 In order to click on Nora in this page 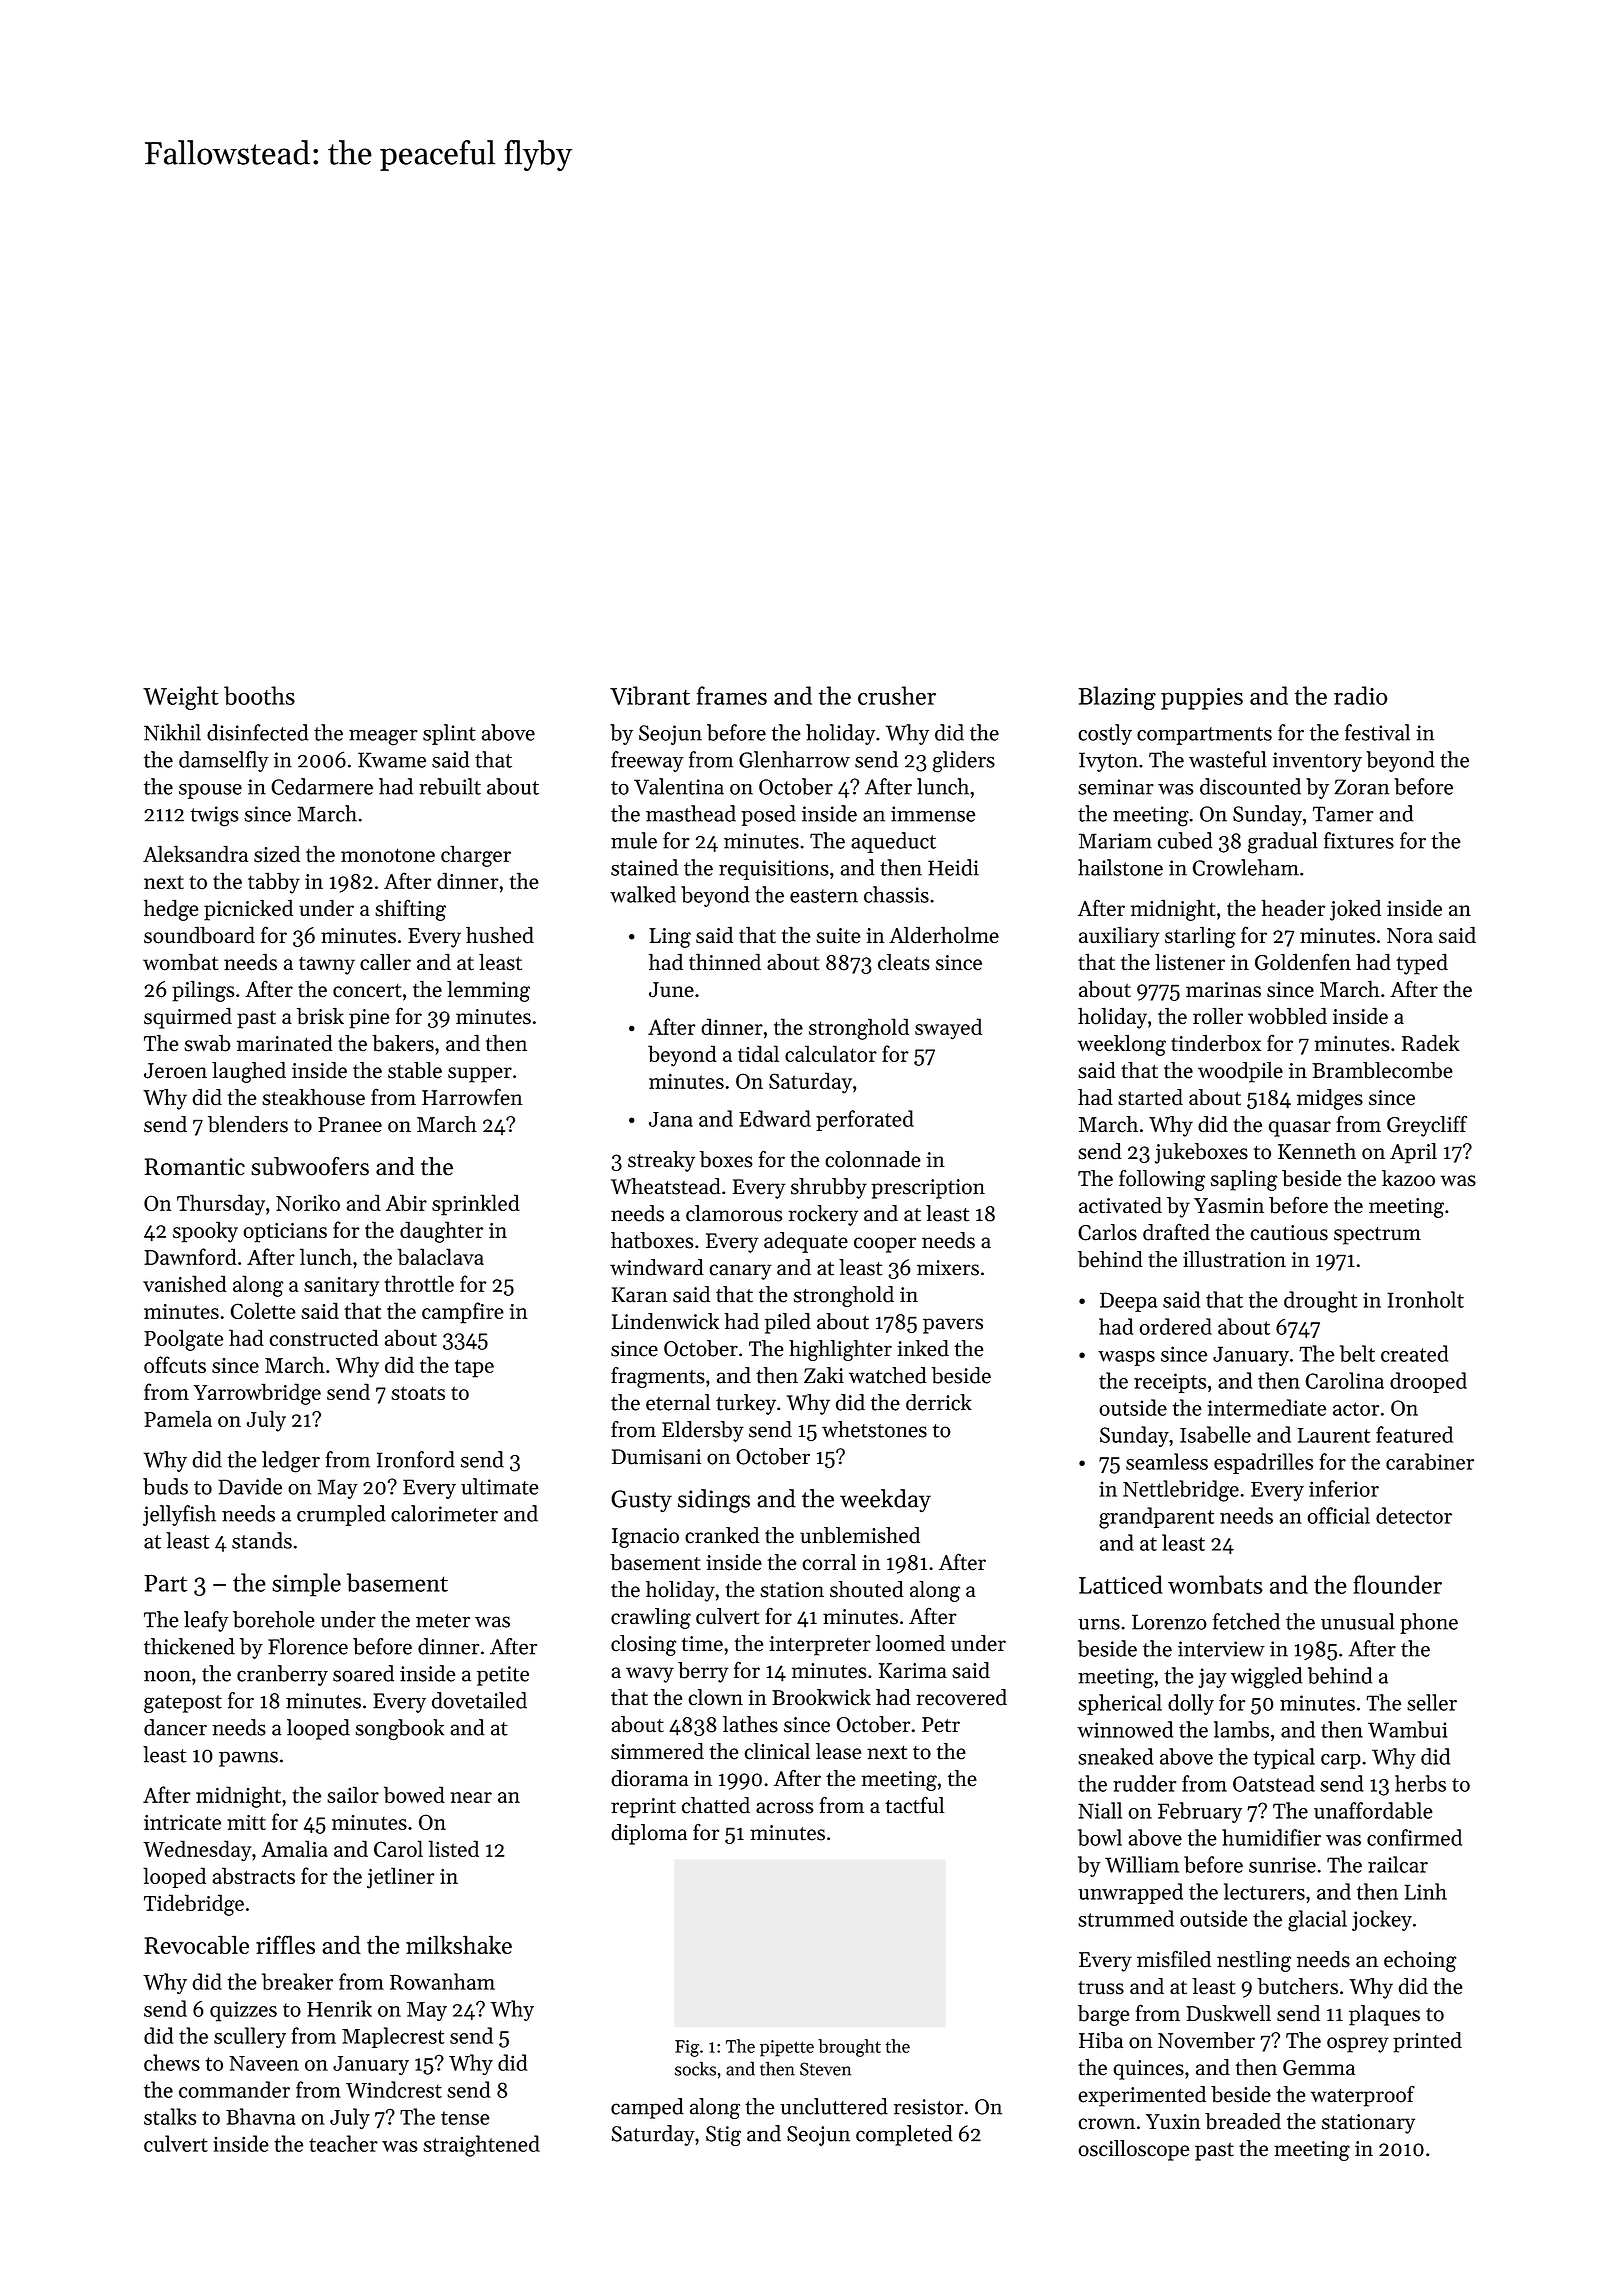, I will do `click(1410, 936)`.
